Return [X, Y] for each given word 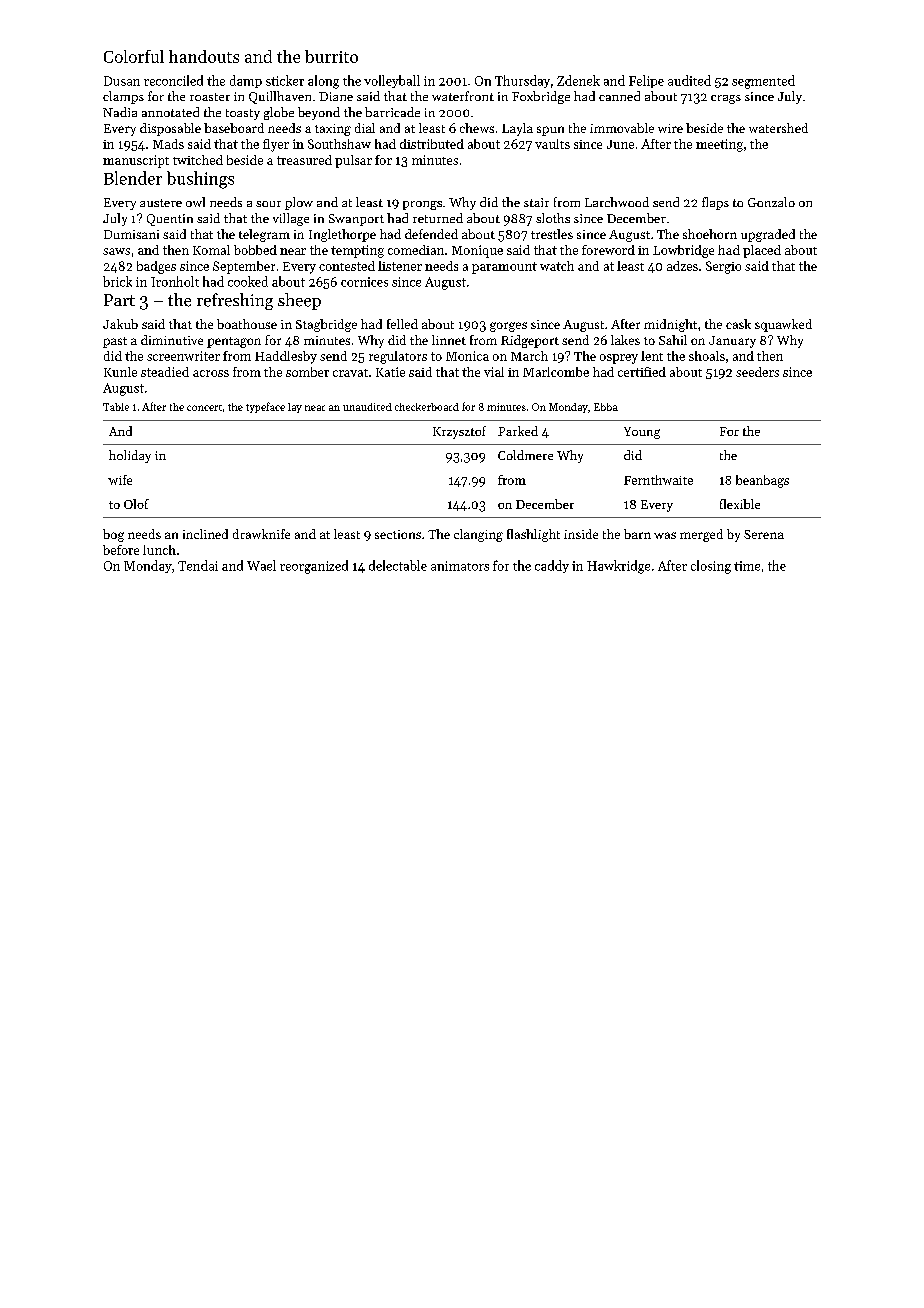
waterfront [463, 96]
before [121, 550]
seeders [757, 372]
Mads [168, 144]
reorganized [314, 567]
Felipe [646, 81]
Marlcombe [556, 372]
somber [307, 372]
